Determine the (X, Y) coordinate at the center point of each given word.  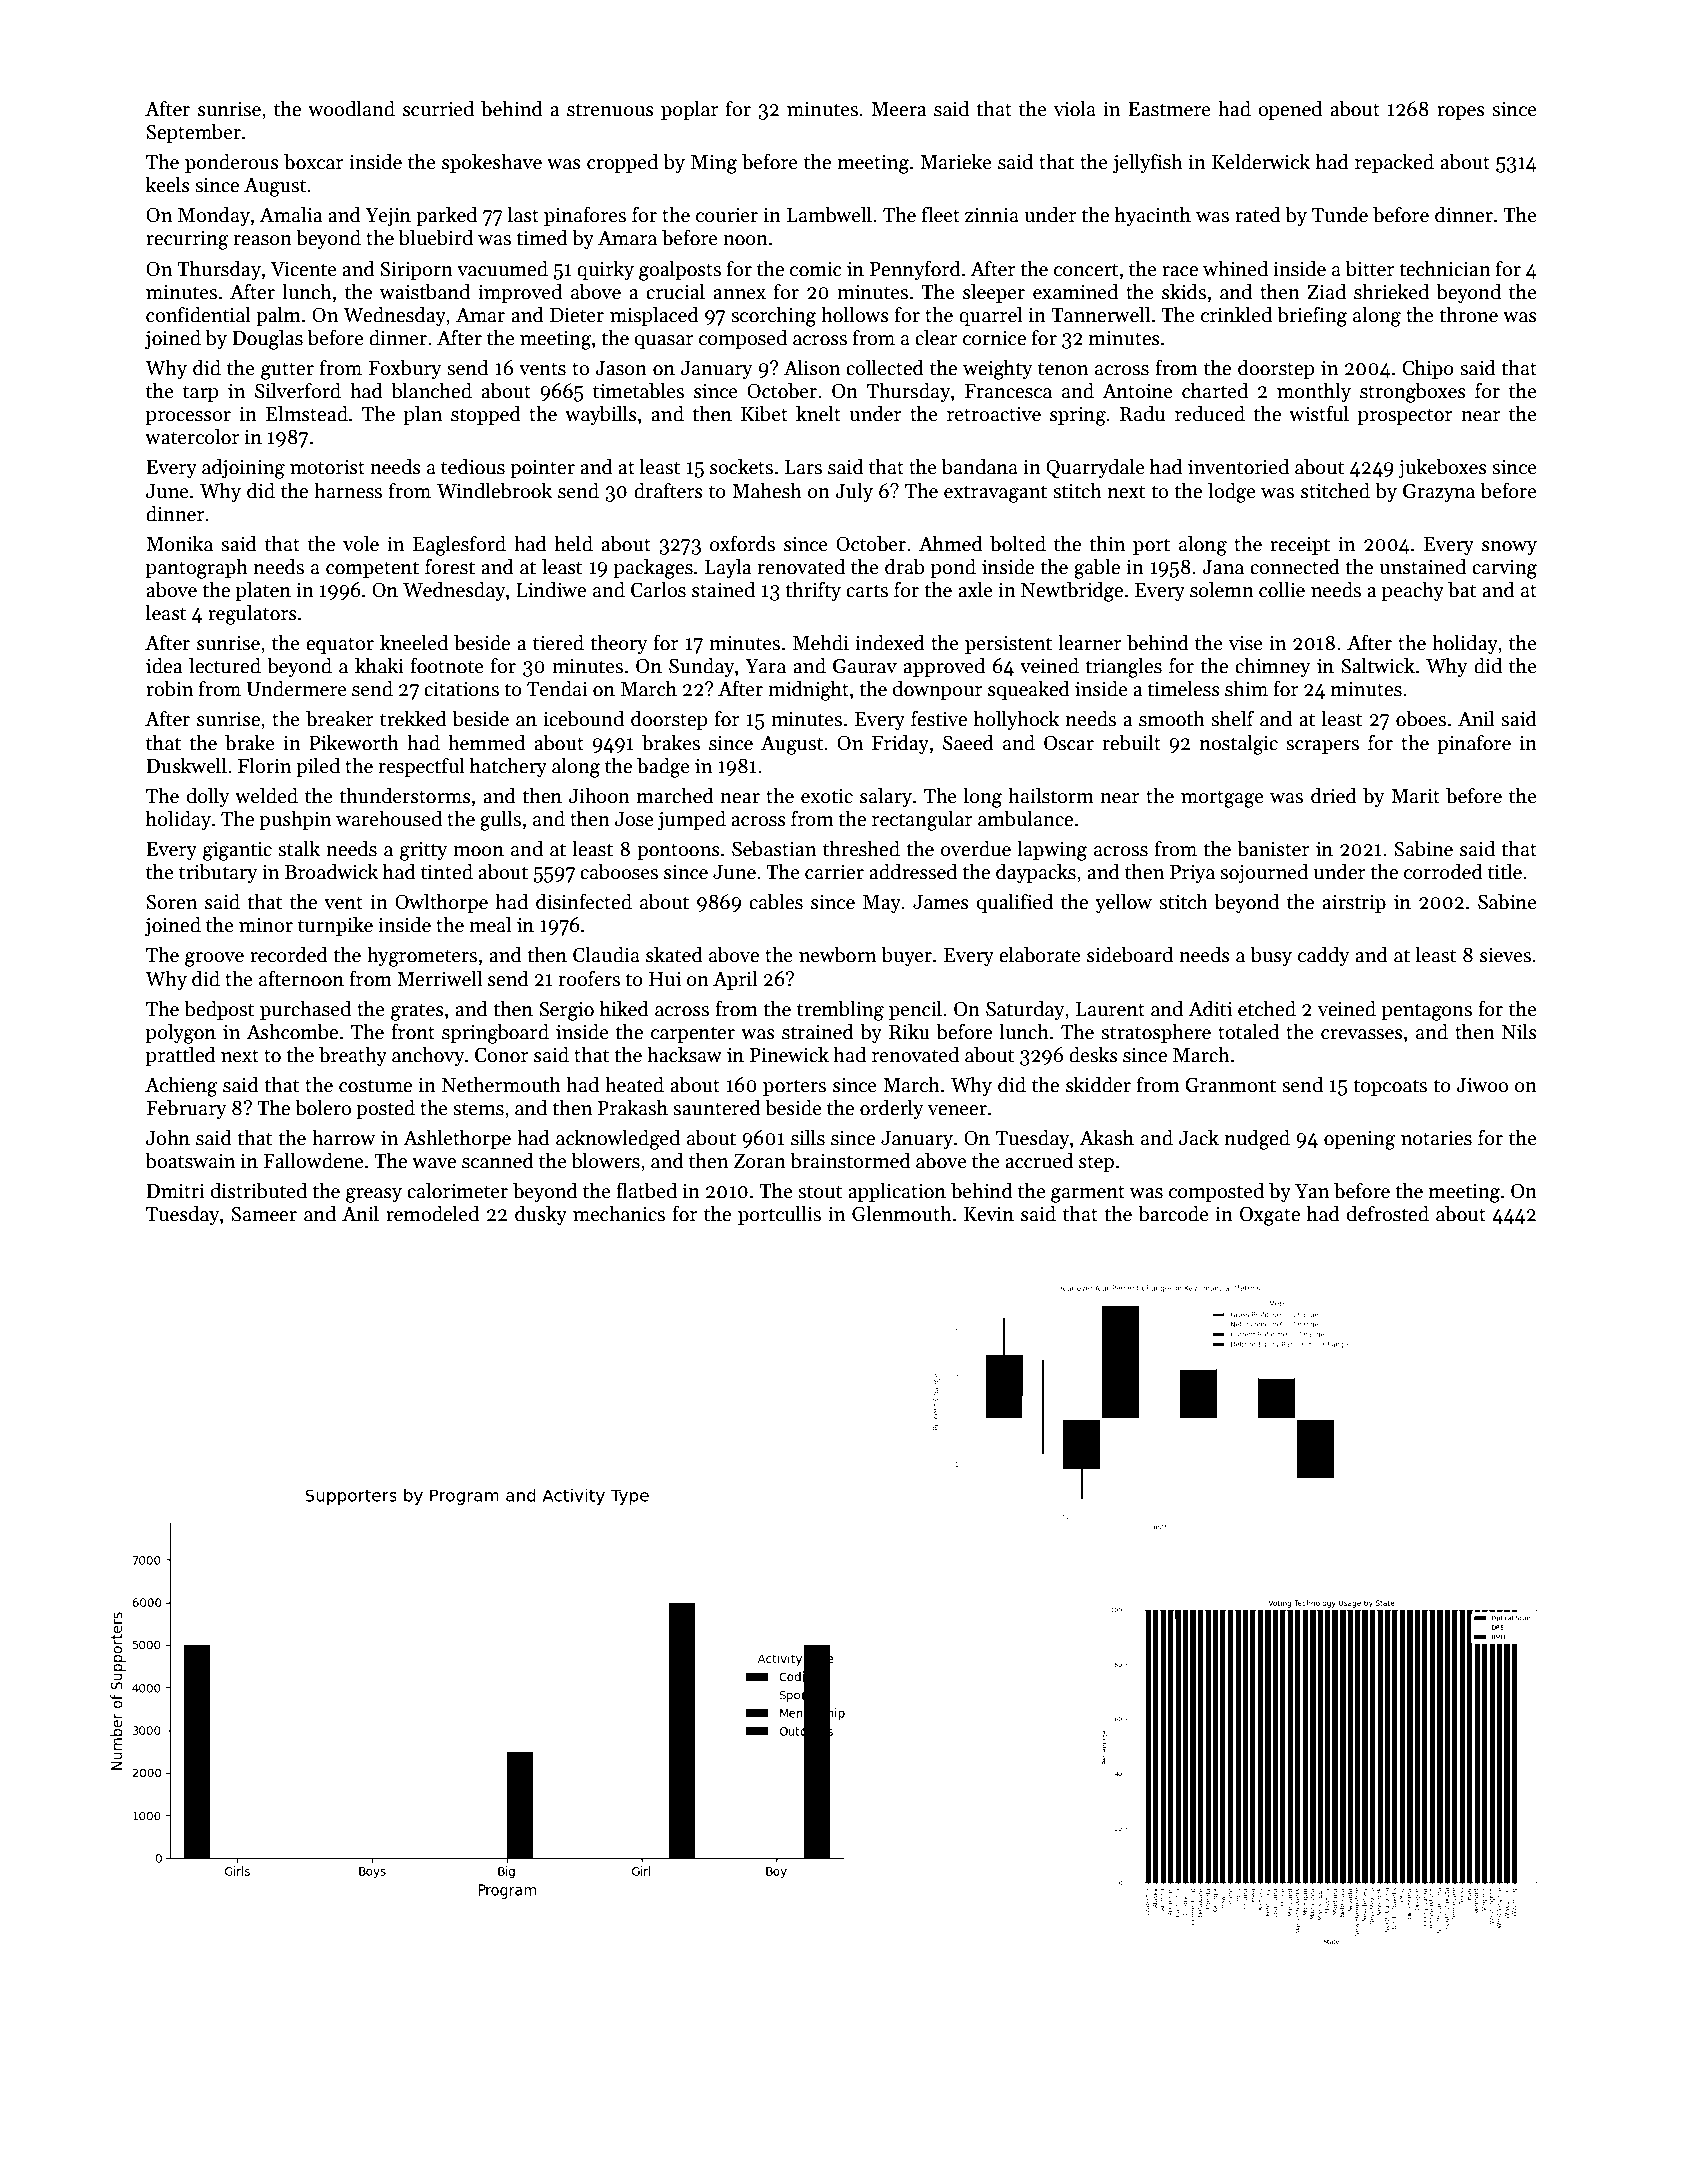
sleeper (994, 293)
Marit (1415, 796)
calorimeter (457, 1190)
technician (1445, 268)
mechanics (619, 1213)
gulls (500, 820)
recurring (187, 240)
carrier (834, 872)
